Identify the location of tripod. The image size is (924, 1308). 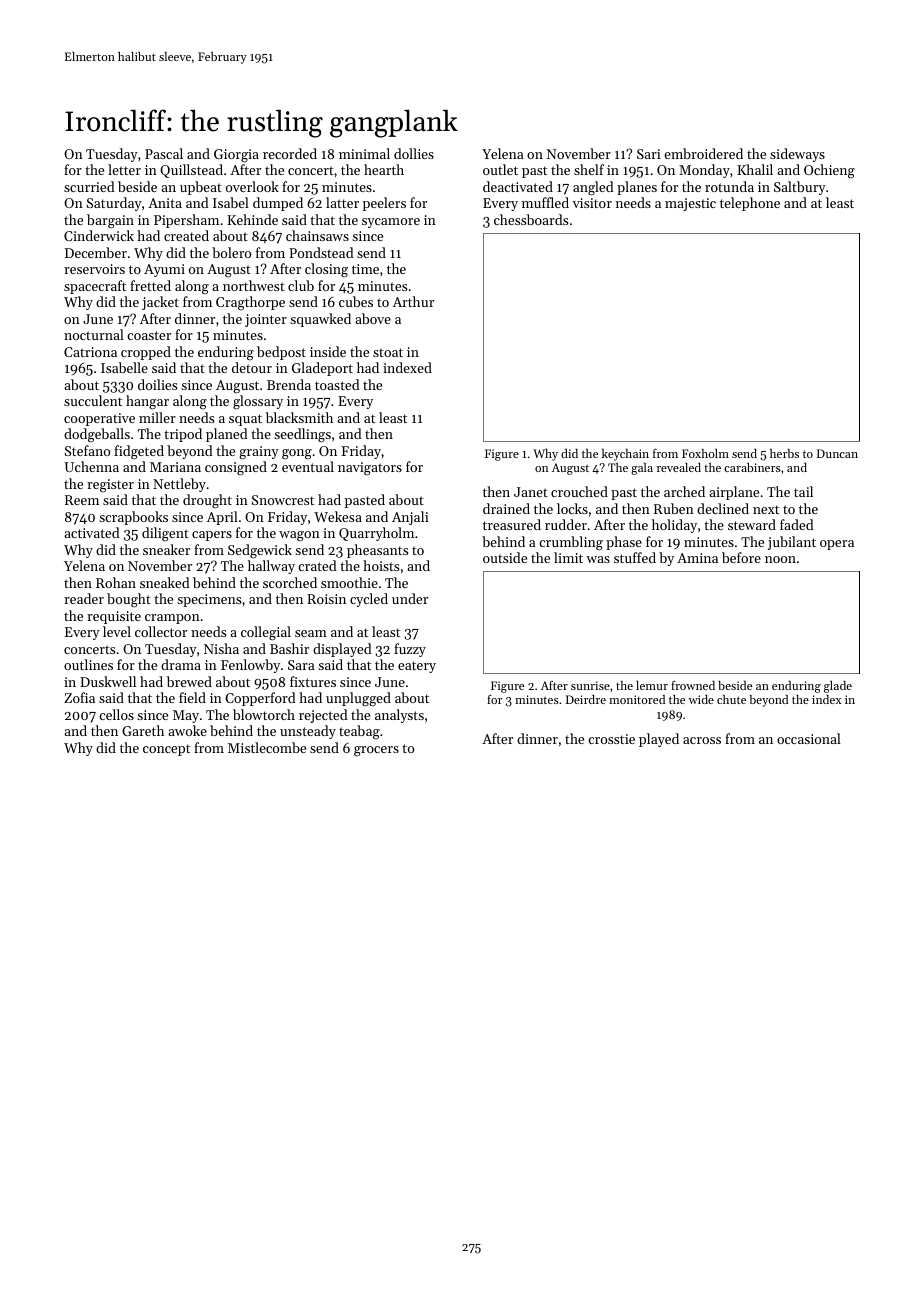
(183, 435).
